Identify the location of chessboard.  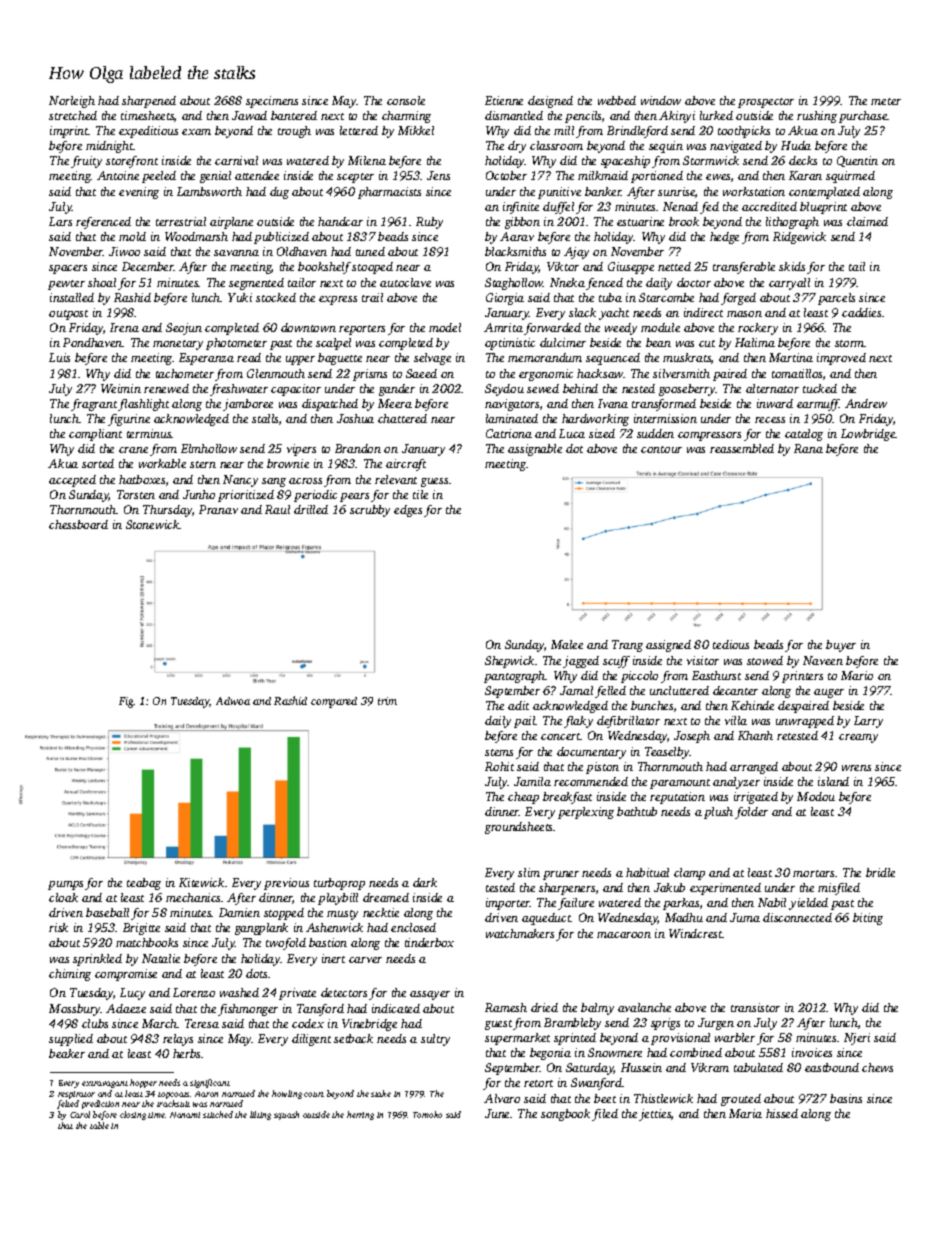
(78, 524).
